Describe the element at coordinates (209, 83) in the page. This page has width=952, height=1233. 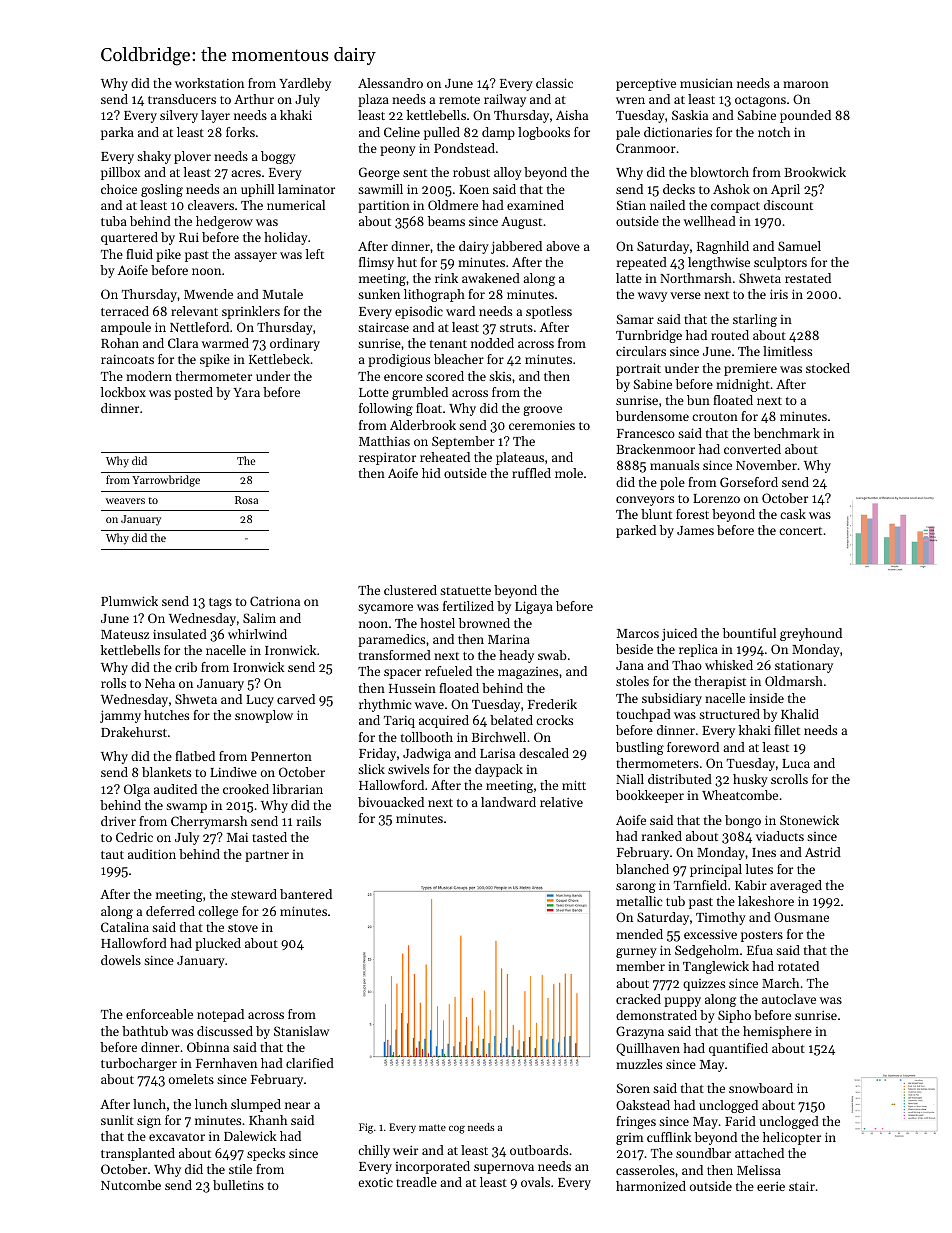
I see `workstation` at that location.
